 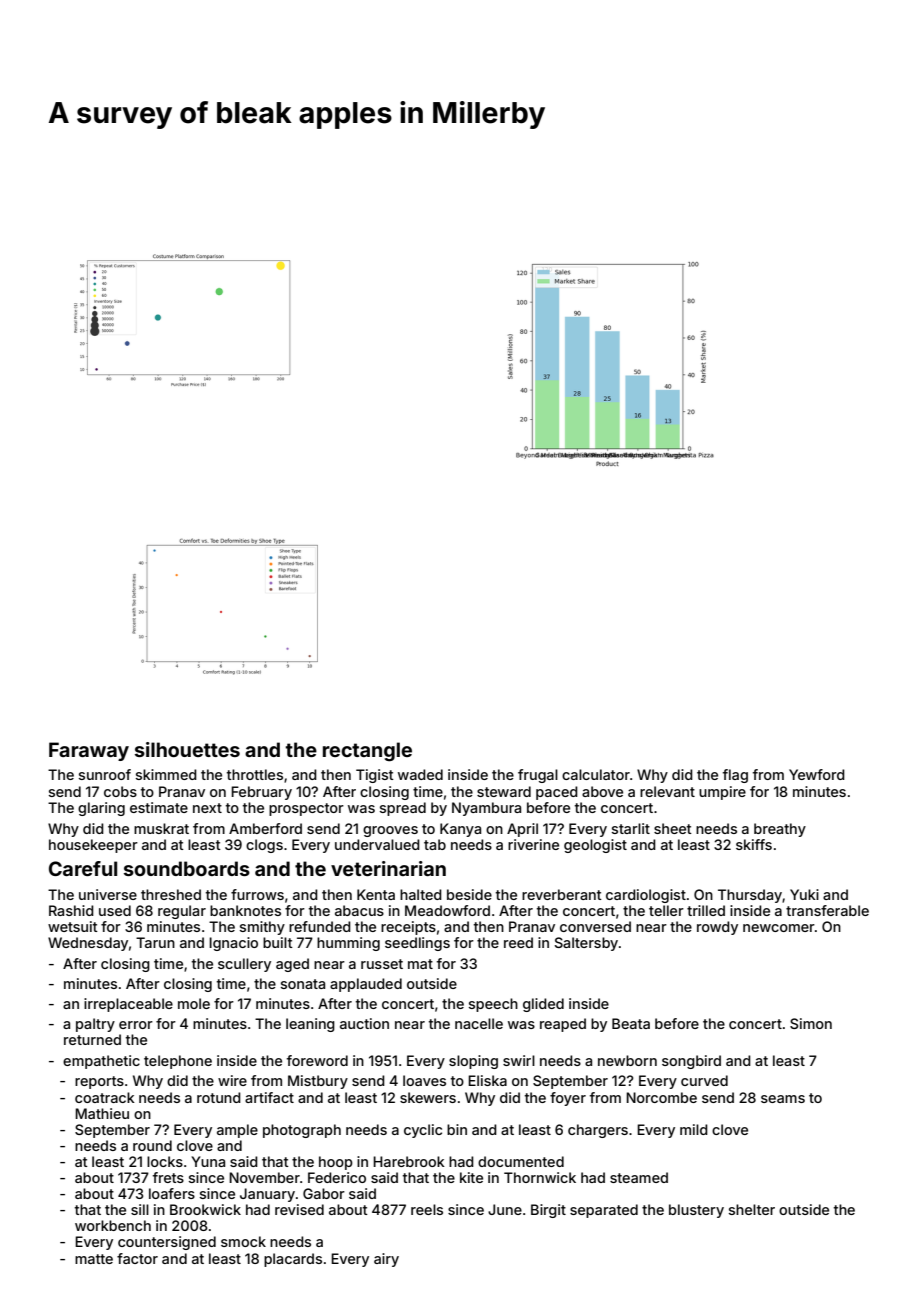 I want to click on Simon, so click(x=811, y=1023).
